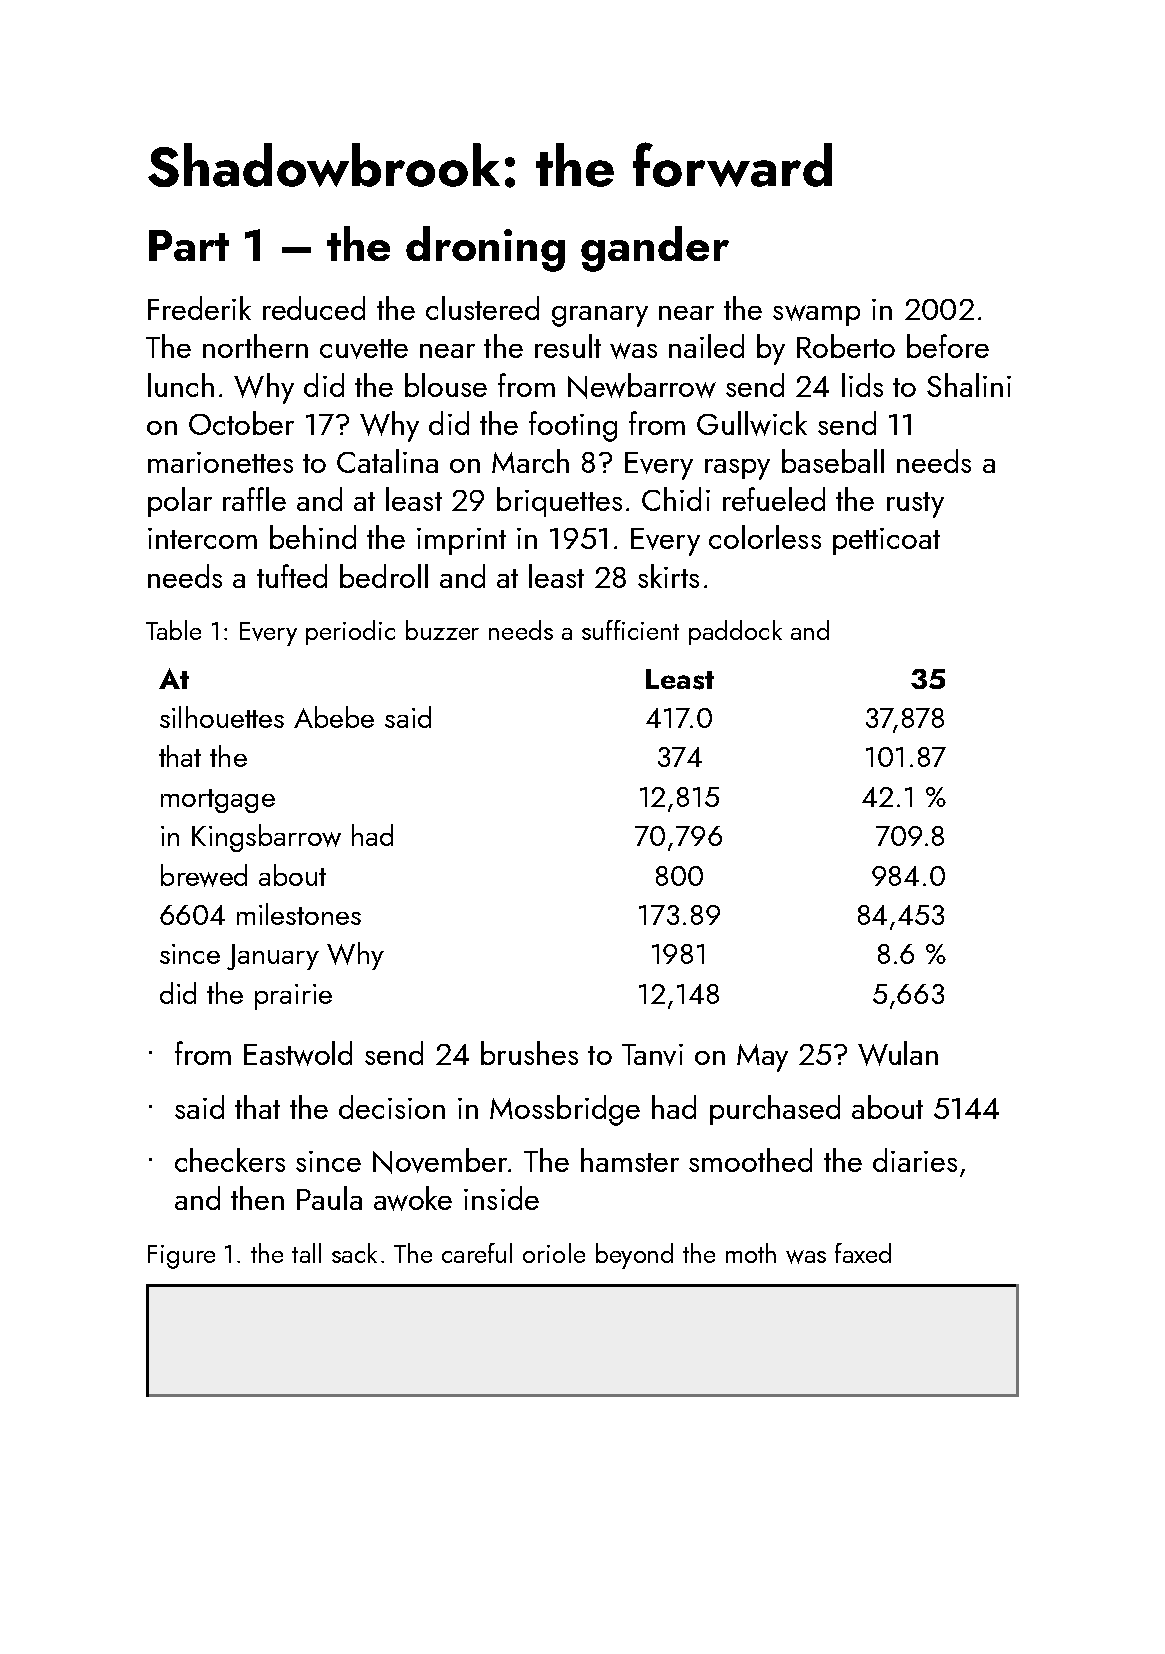 This image has width=1165, height=1654. What do you see at coordinates (886, 541) in the image?
I see `petticoat` at bounding box center [886, 541].
